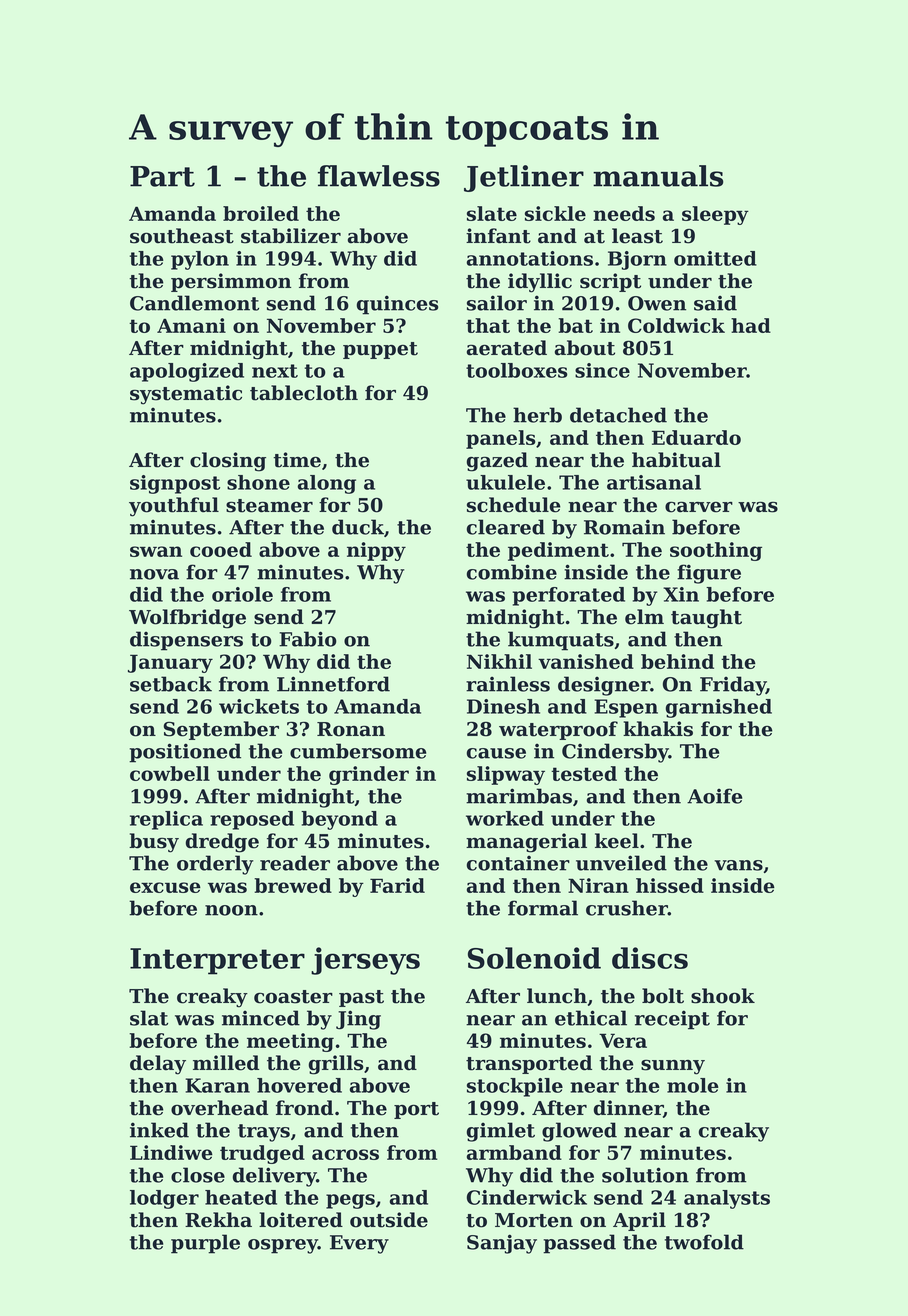 The height and width of the document is (1316, 908). What do you see at coordinates (498, 236) in the document?
I see `infant` at bounding box center [498, 236].
